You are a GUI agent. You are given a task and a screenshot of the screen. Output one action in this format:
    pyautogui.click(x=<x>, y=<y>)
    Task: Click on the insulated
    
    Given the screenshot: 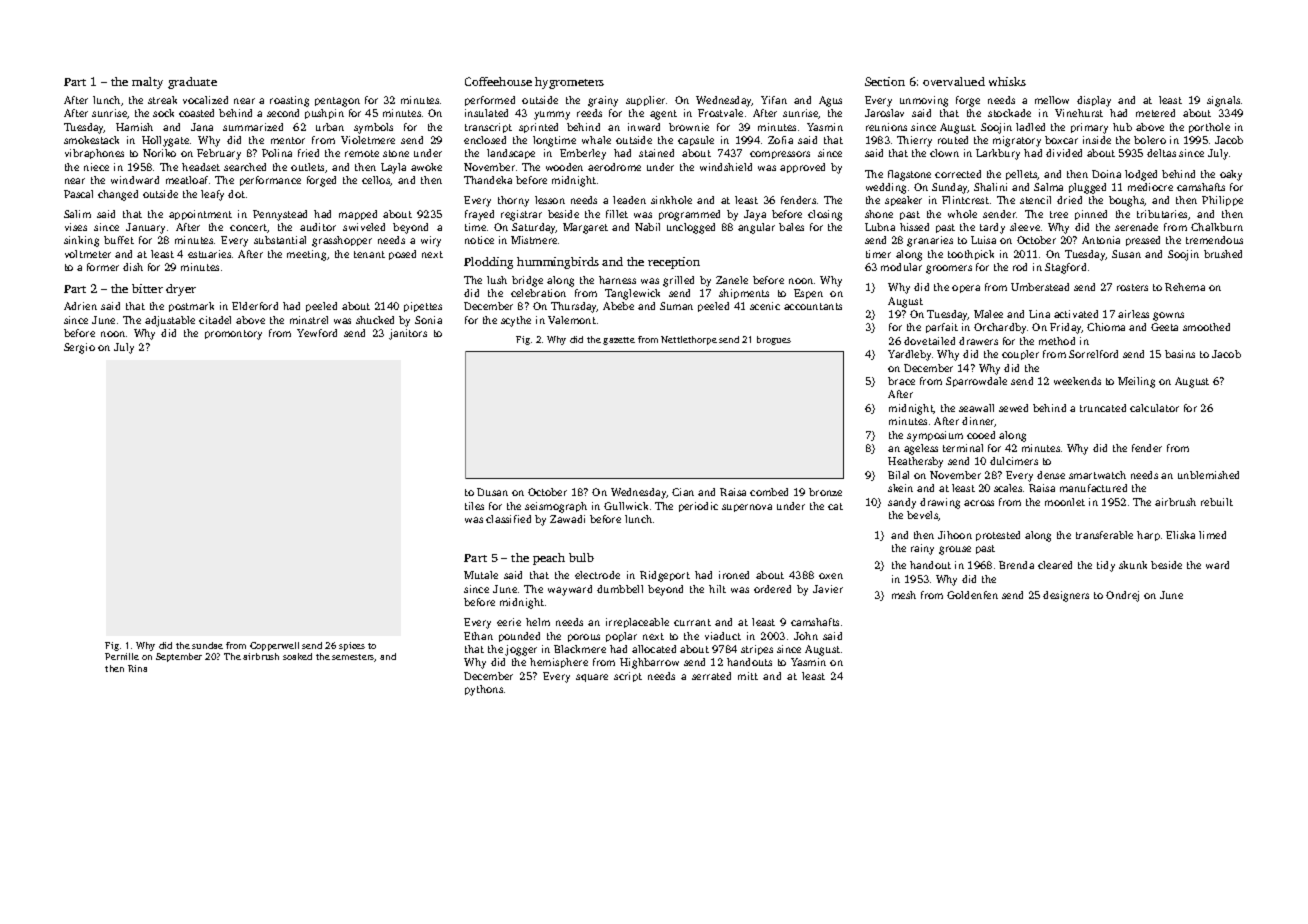 What is the action you would take?
    pyautogui.click(x=486, y=113)
